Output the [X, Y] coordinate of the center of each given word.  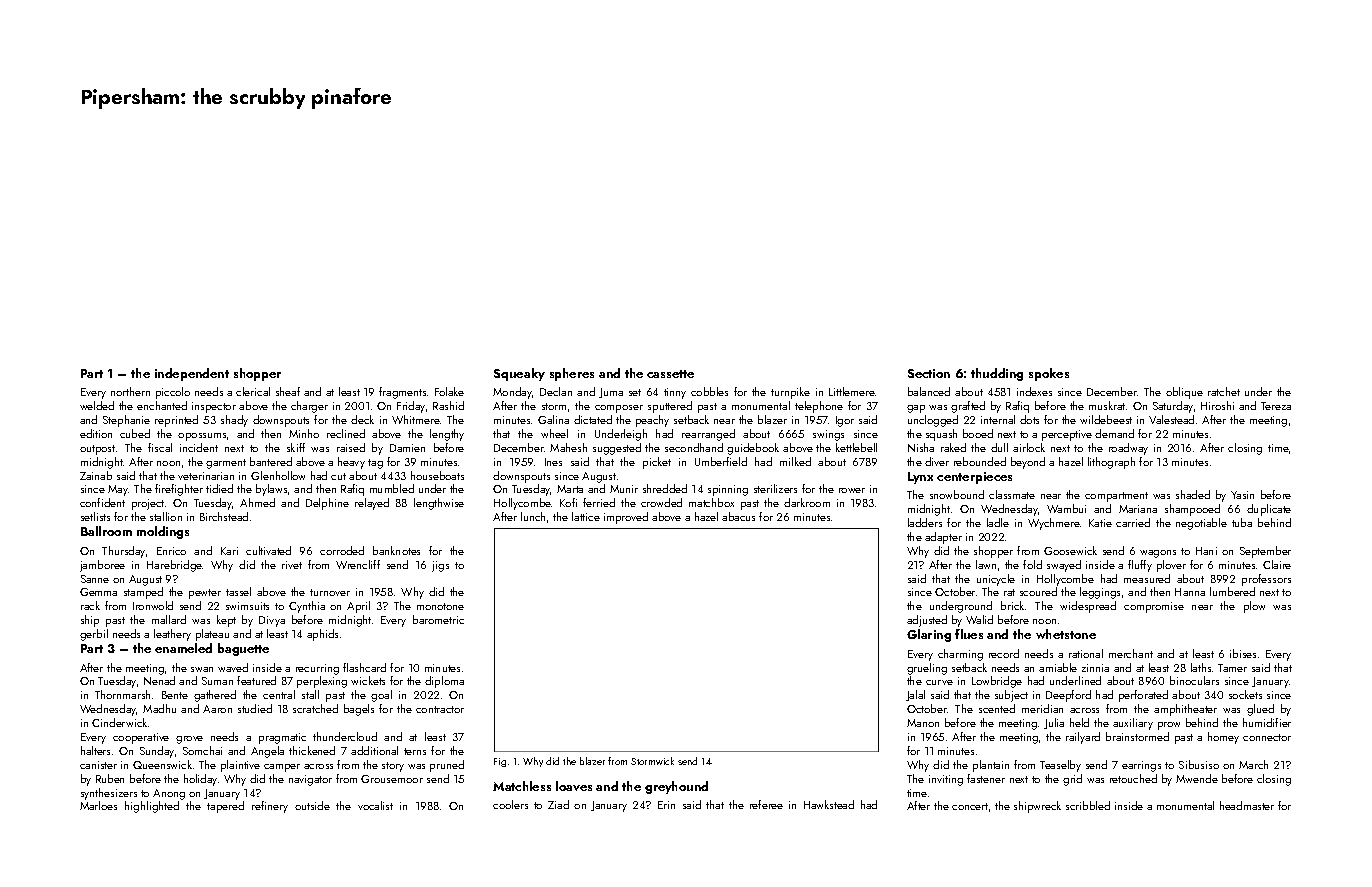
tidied [219, 488]
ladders [925, 522]
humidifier [1267, 722]
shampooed [1192, 510]
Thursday [123, 552]
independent [192, 374]
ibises [1243, 653]
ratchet [1224, 391]
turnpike [790, 393]
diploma [444, 682]
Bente [175, 695]
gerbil [94, 635]
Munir [624, 489]
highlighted [152, 807]
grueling [927, 669]
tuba [1242, 522]
